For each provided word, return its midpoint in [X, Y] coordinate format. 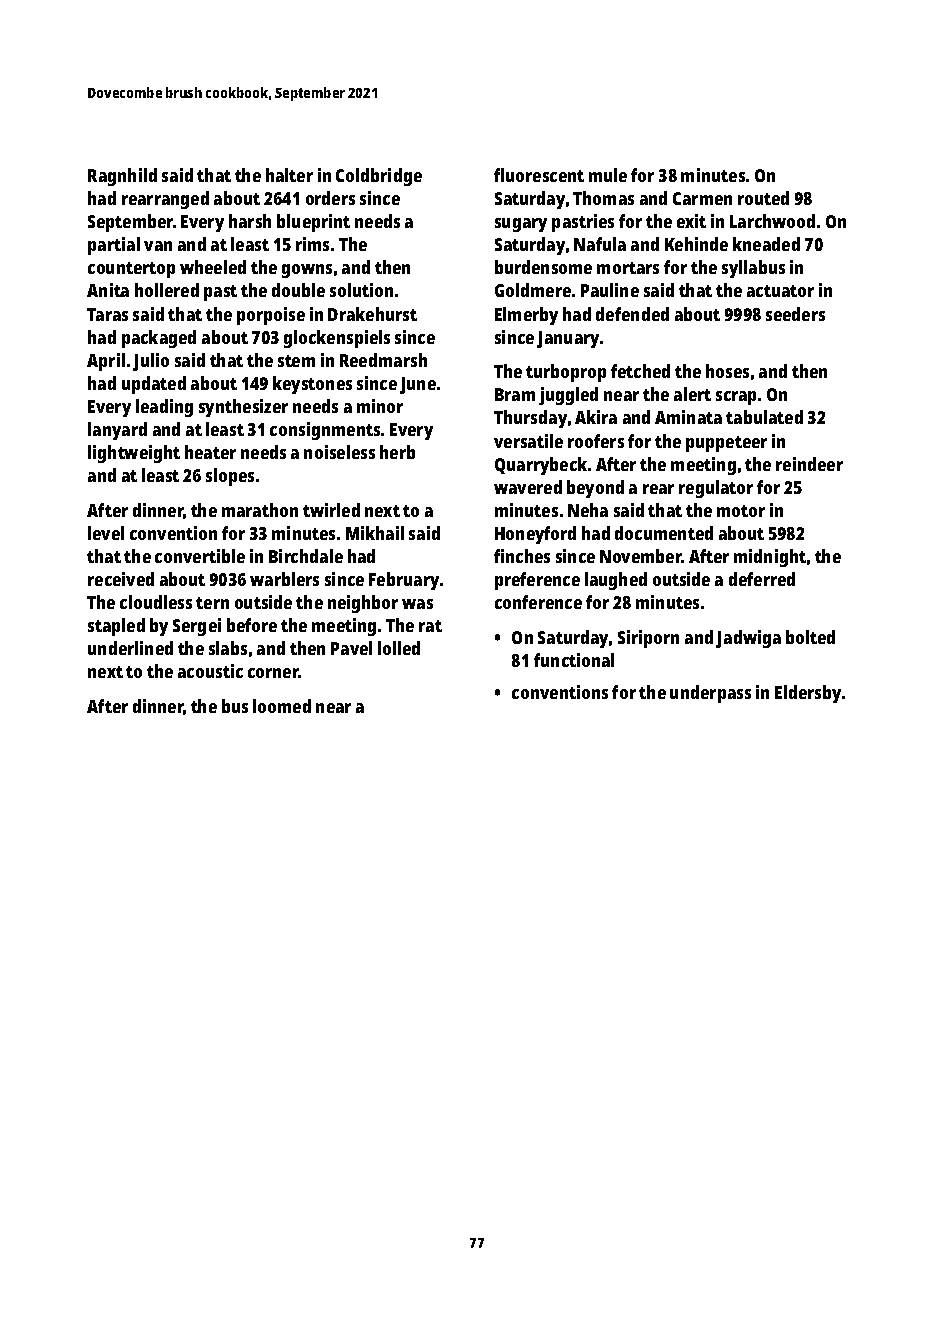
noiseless [339, 452]
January [568, 339]
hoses [727, 371]
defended [632, 314]
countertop [131, 270]
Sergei [197, 627]
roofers [596, 441]
